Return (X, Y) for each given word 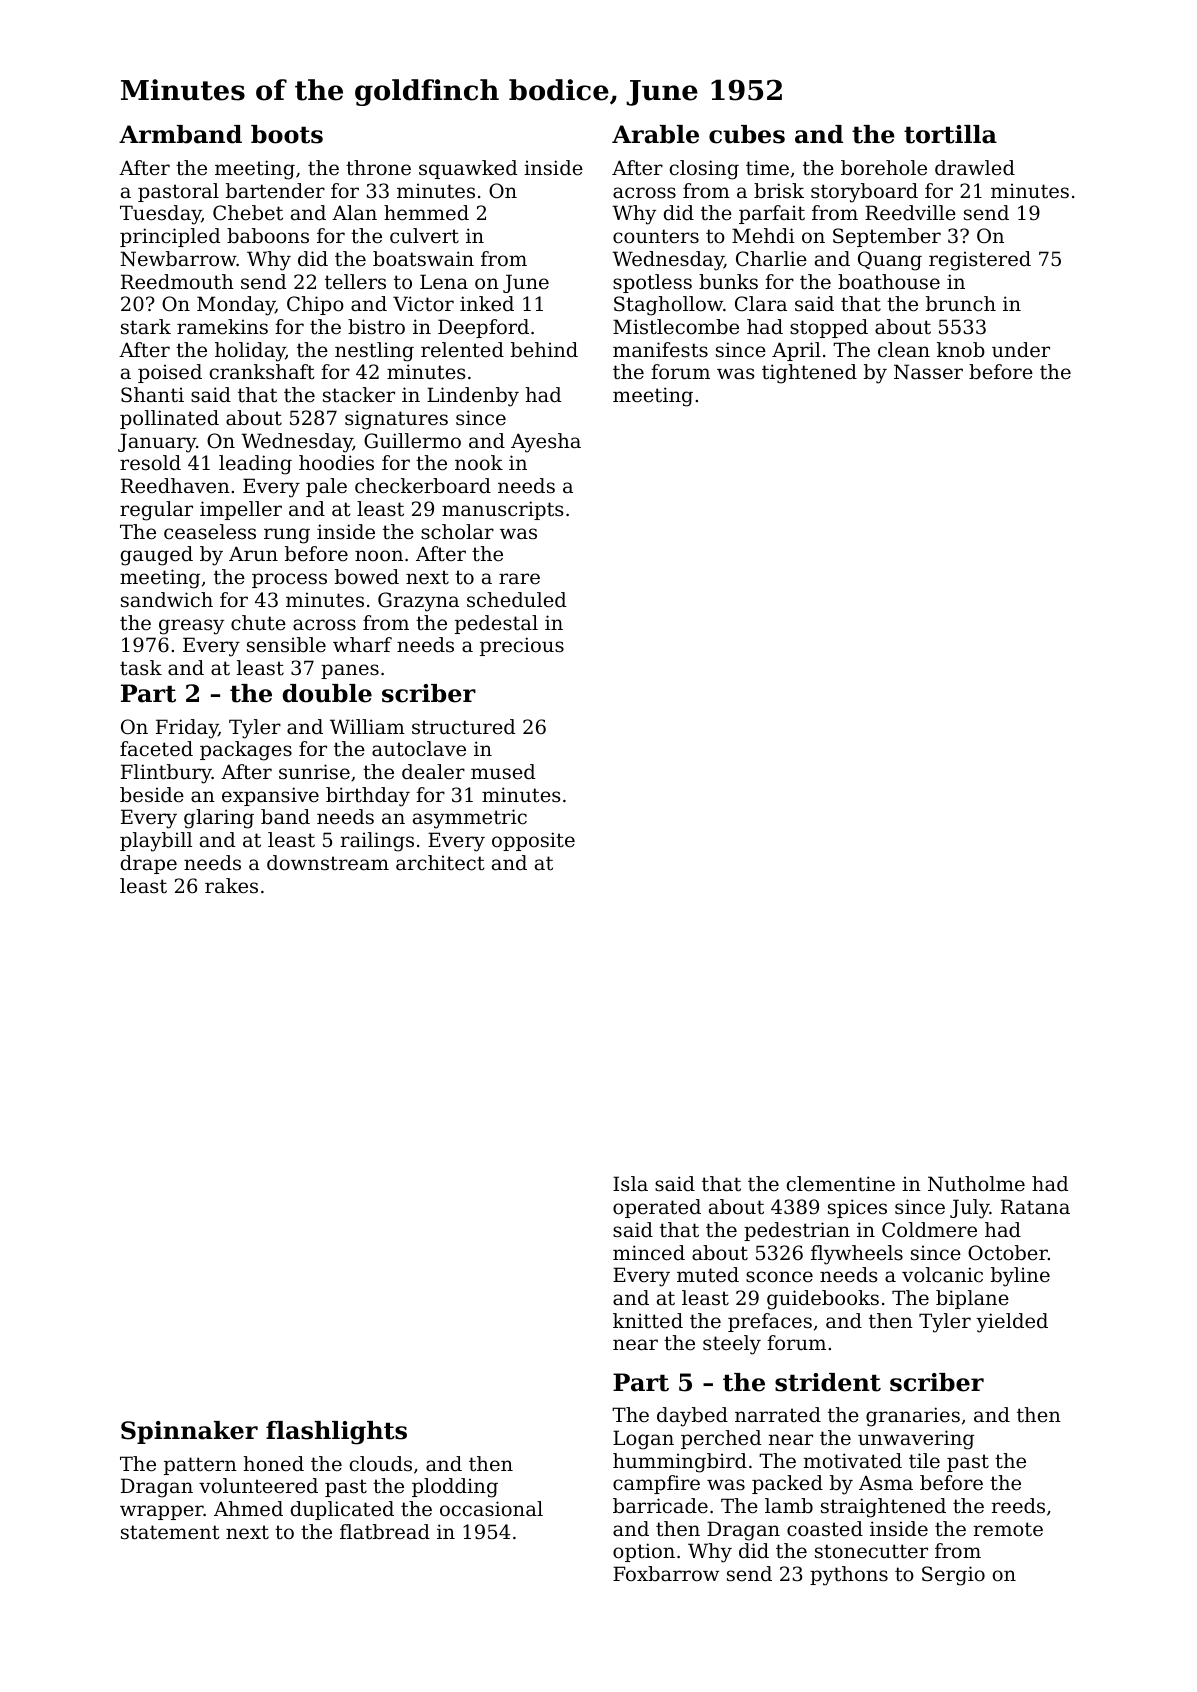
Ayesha (546, 443)
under (1021, 349)
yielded (1012, 1323)
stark (146, 327)
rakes (231, 886)
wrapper (162, 1512)
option (644, 1552)
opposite (533, 841)
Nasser (928, 372)
